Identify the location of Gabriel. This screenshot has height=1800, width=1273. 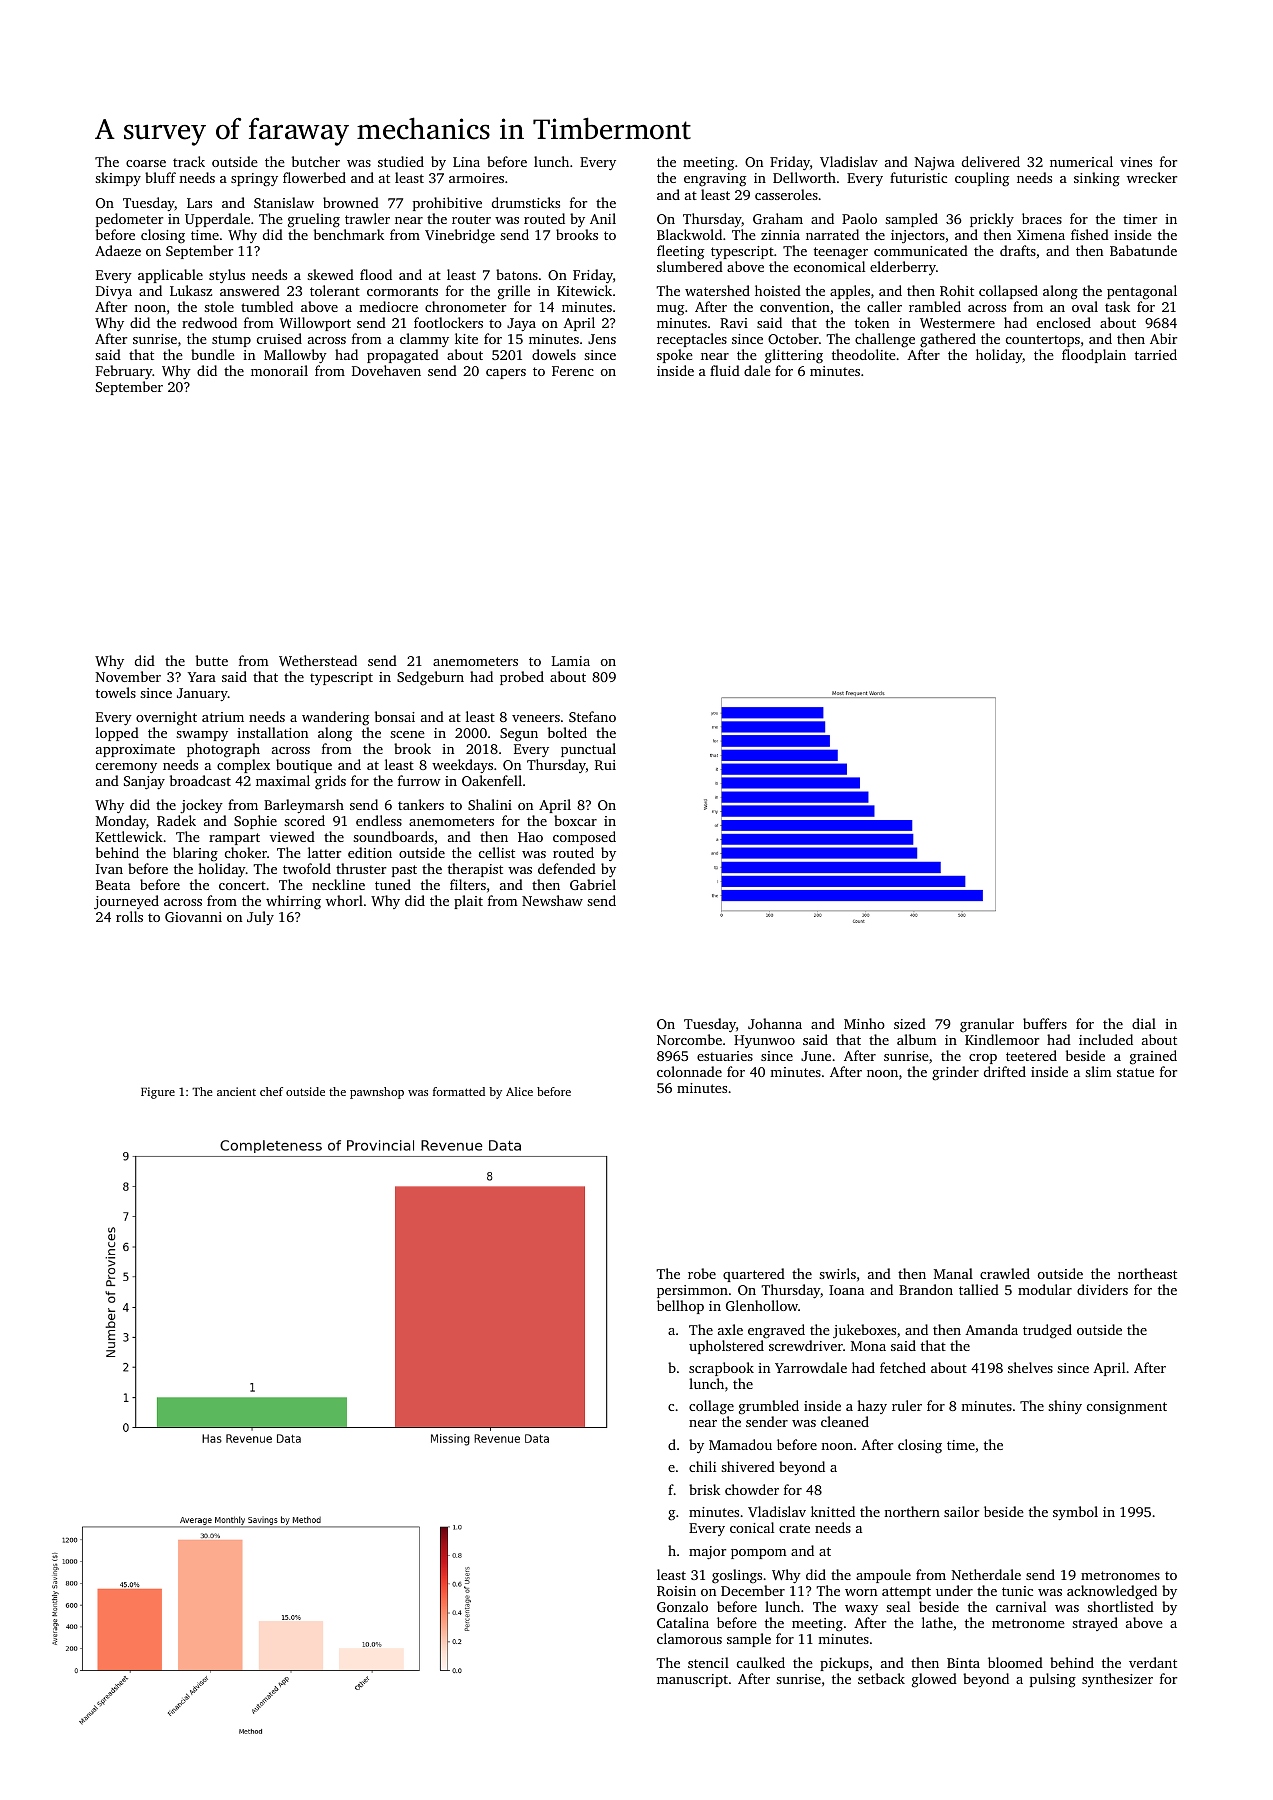
(593, 884).
